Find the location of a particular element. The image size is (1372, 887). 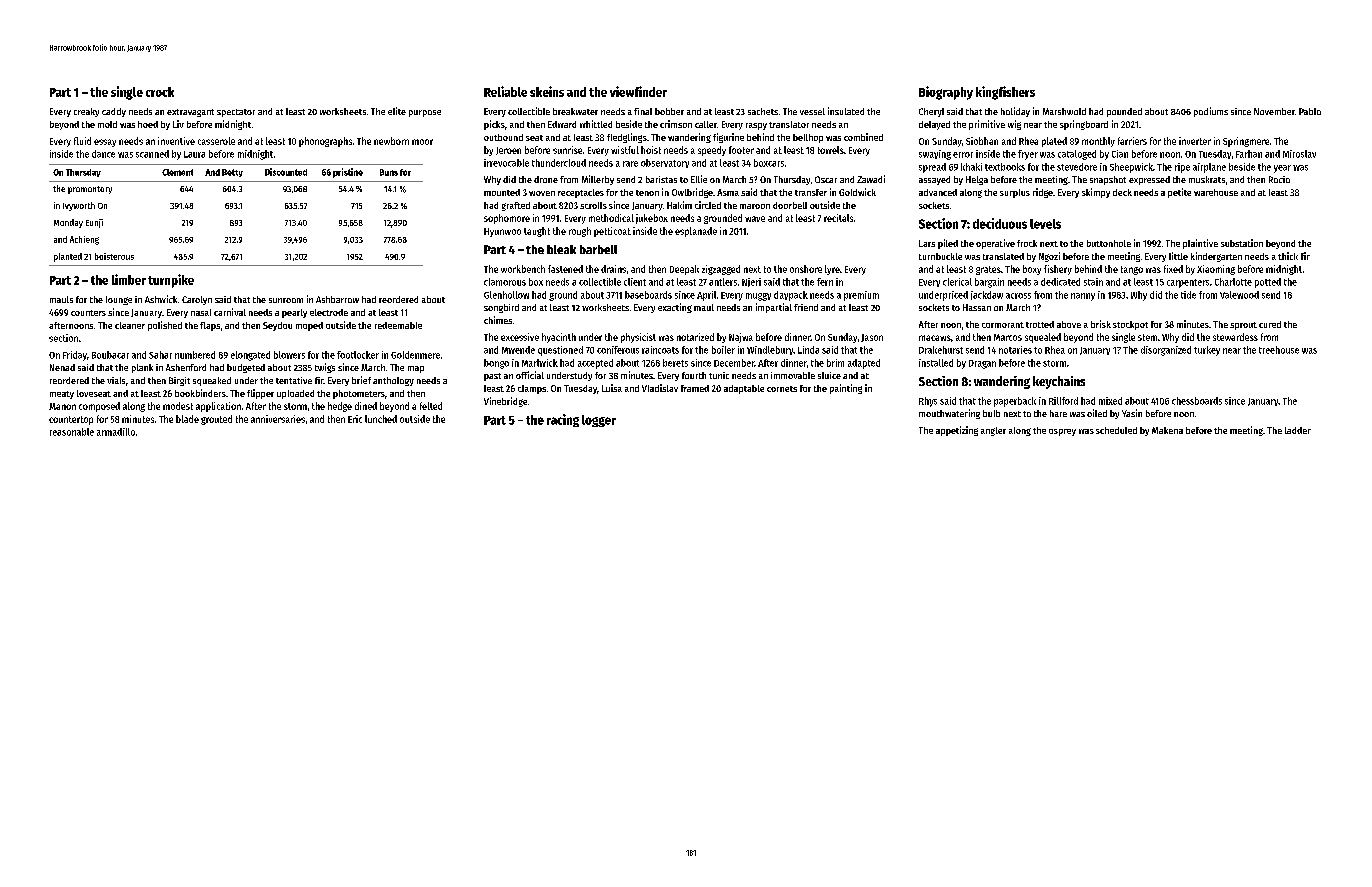

appetizing is located at coordinates (957, 431).
